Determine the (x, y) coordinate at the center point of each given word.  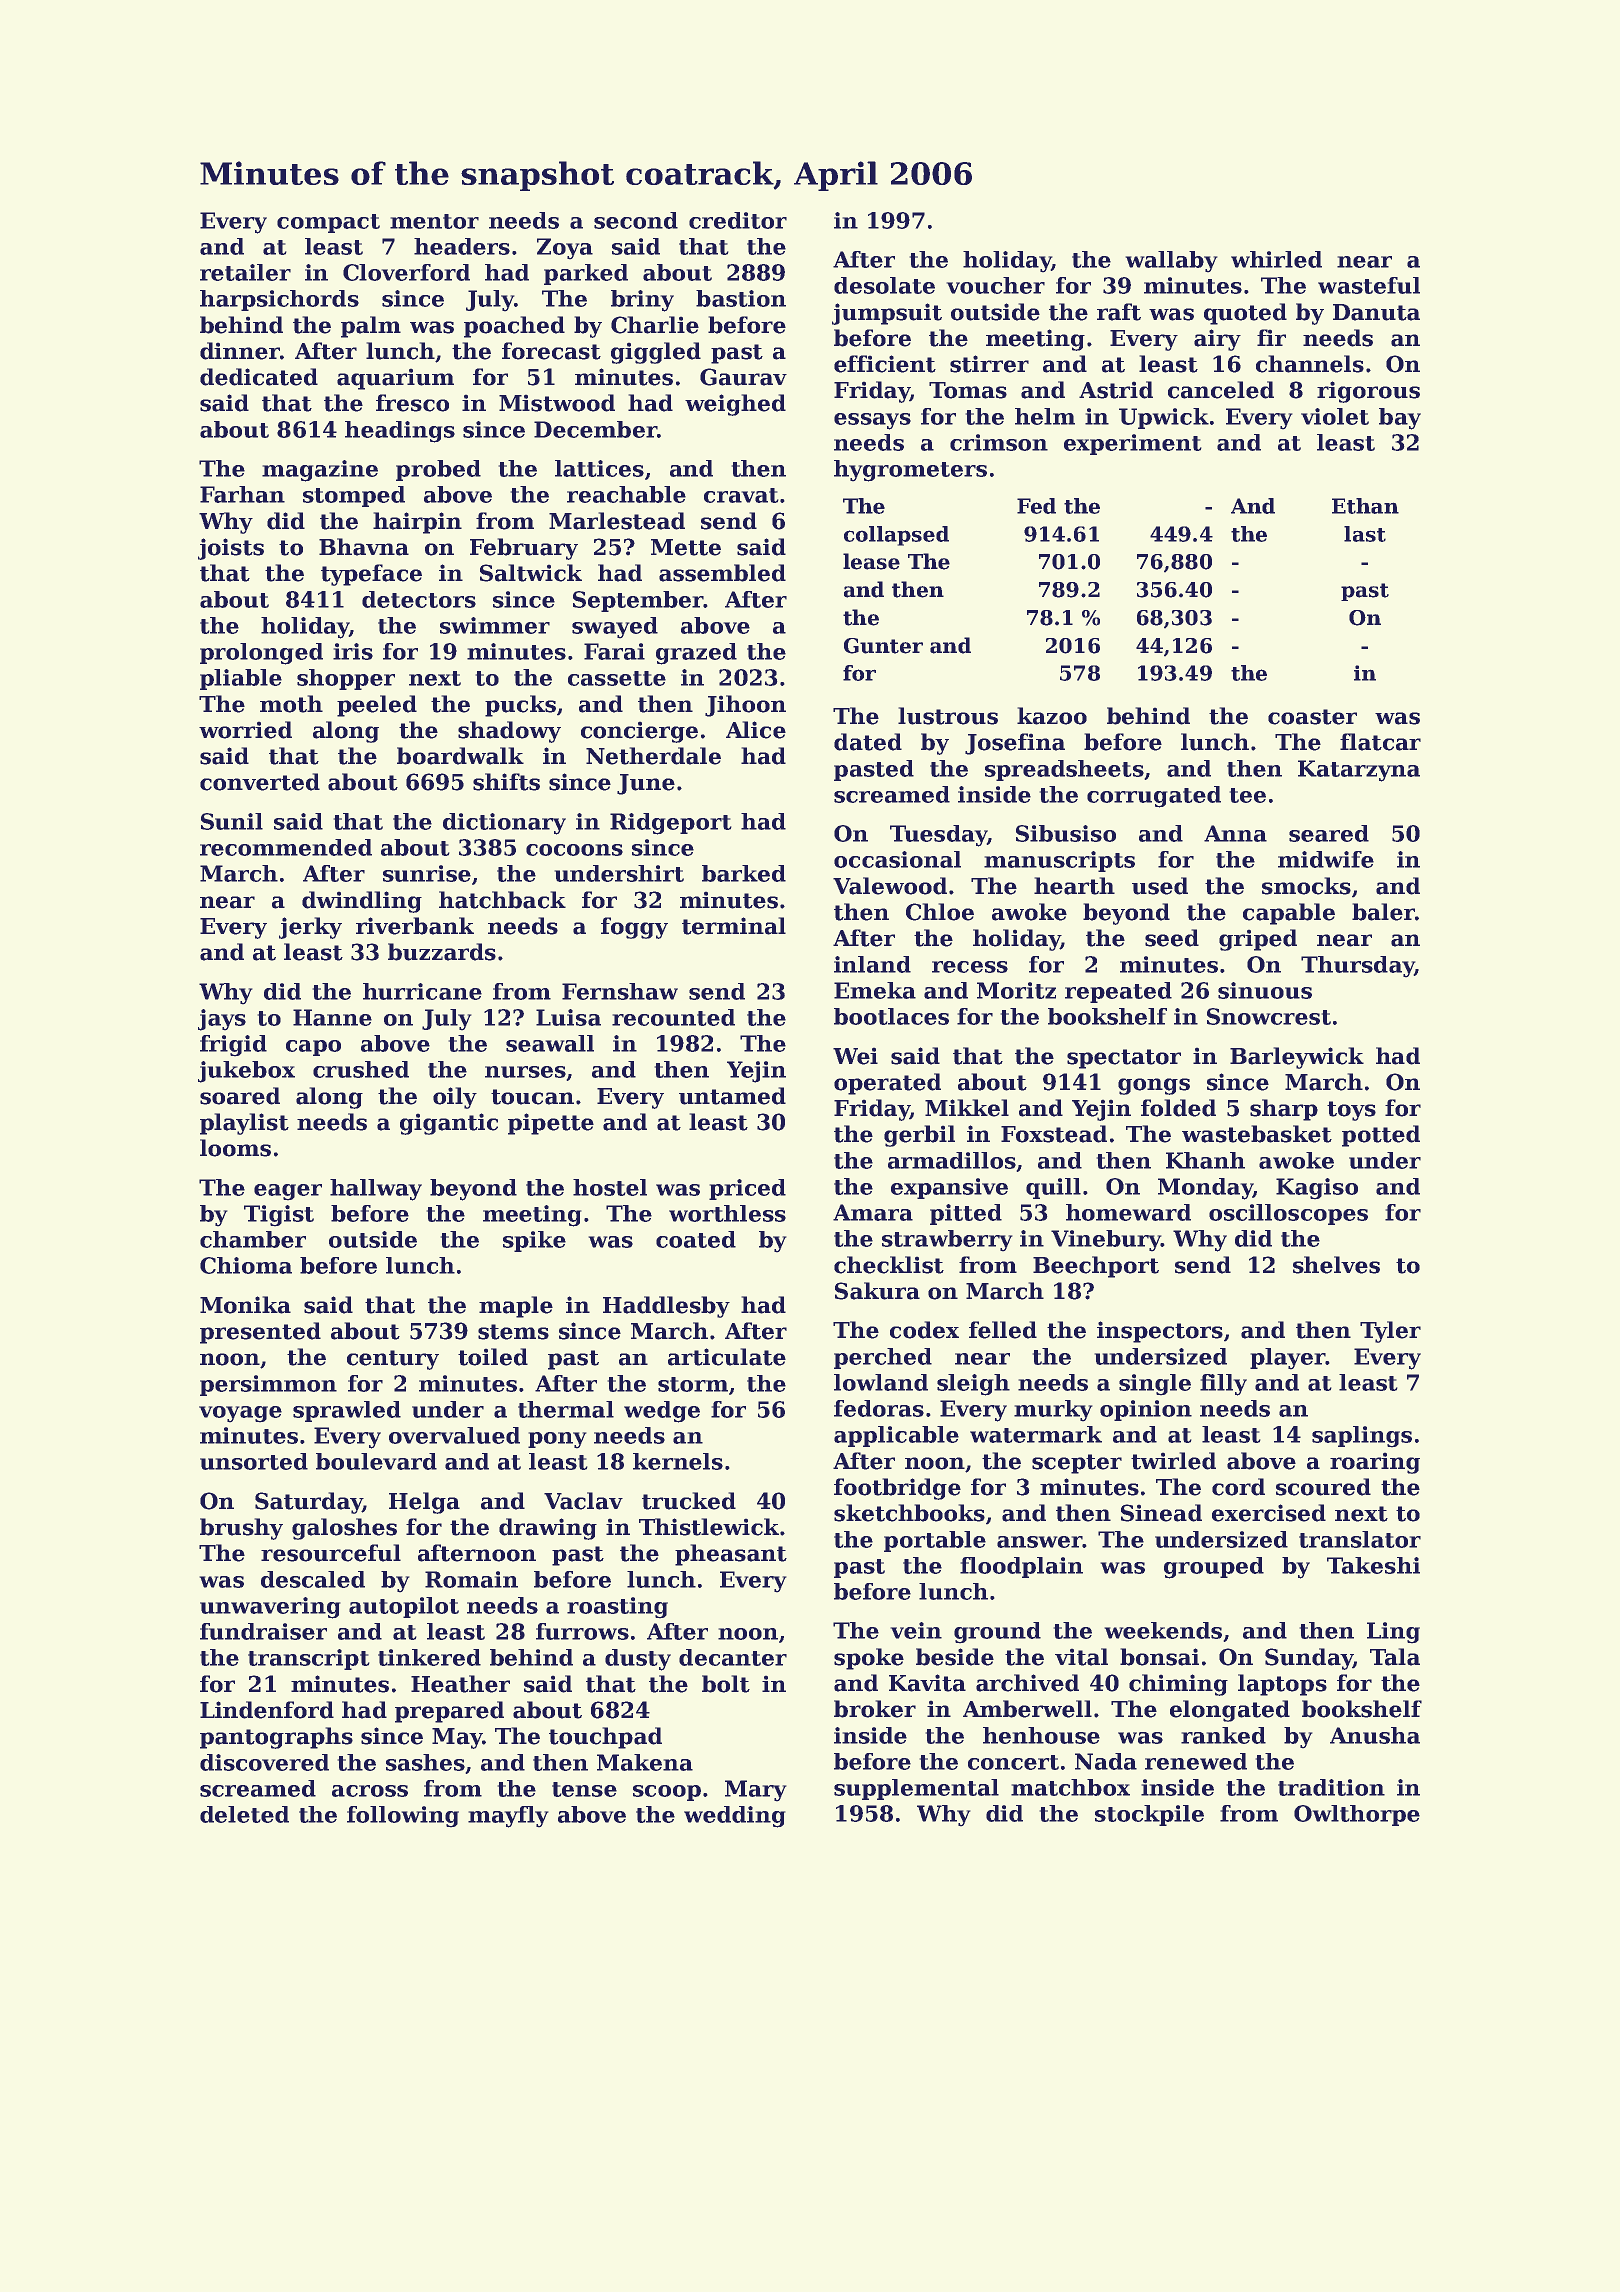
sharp (1284, 1110)
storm (693, 1384)
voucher (995, 285)
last (1365, 534)
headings (400, 432)
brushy (241, 1529)
